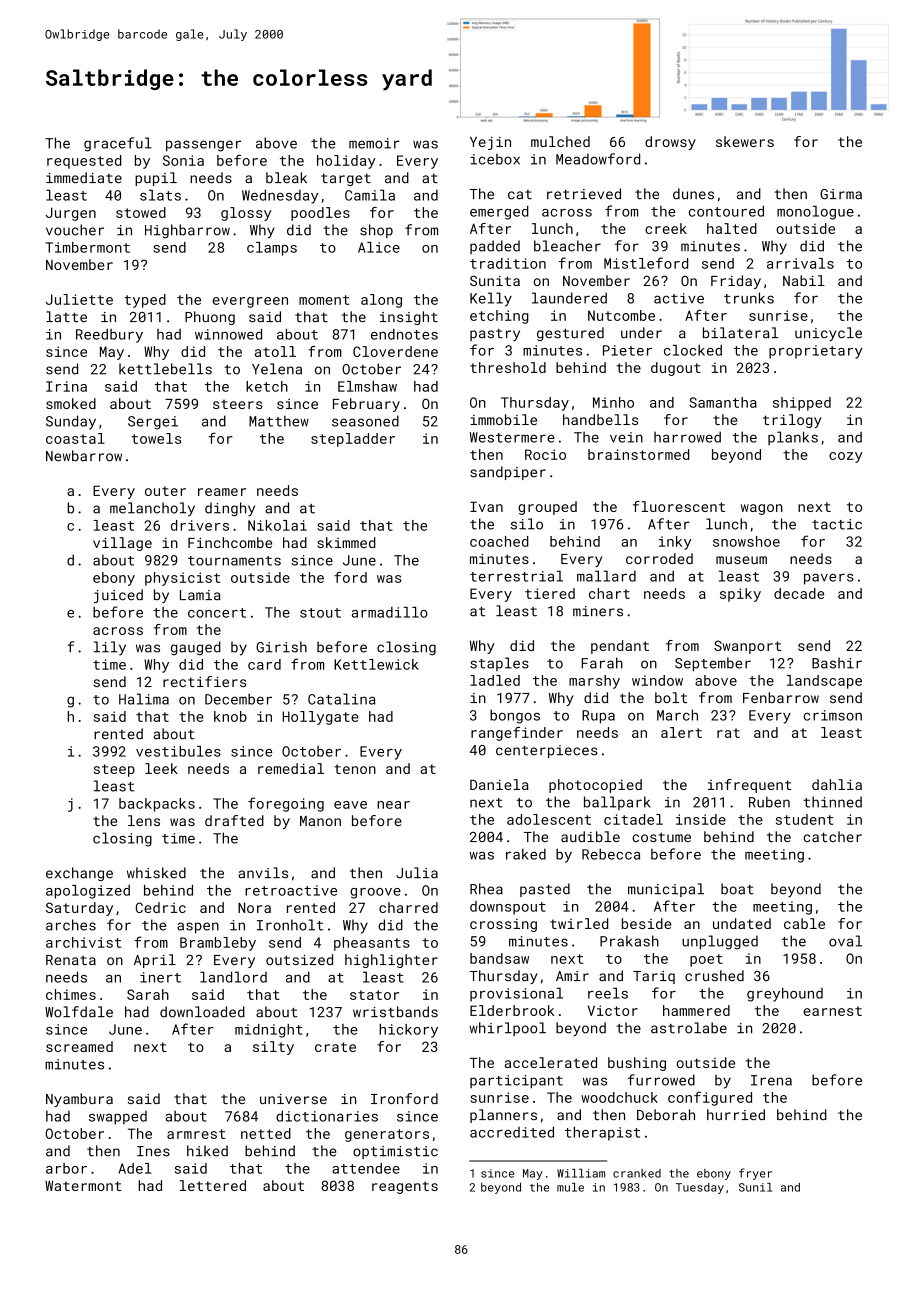  Describe the element at coordinates (118, 144) in the screenshot. I see `graceful` at that location.
